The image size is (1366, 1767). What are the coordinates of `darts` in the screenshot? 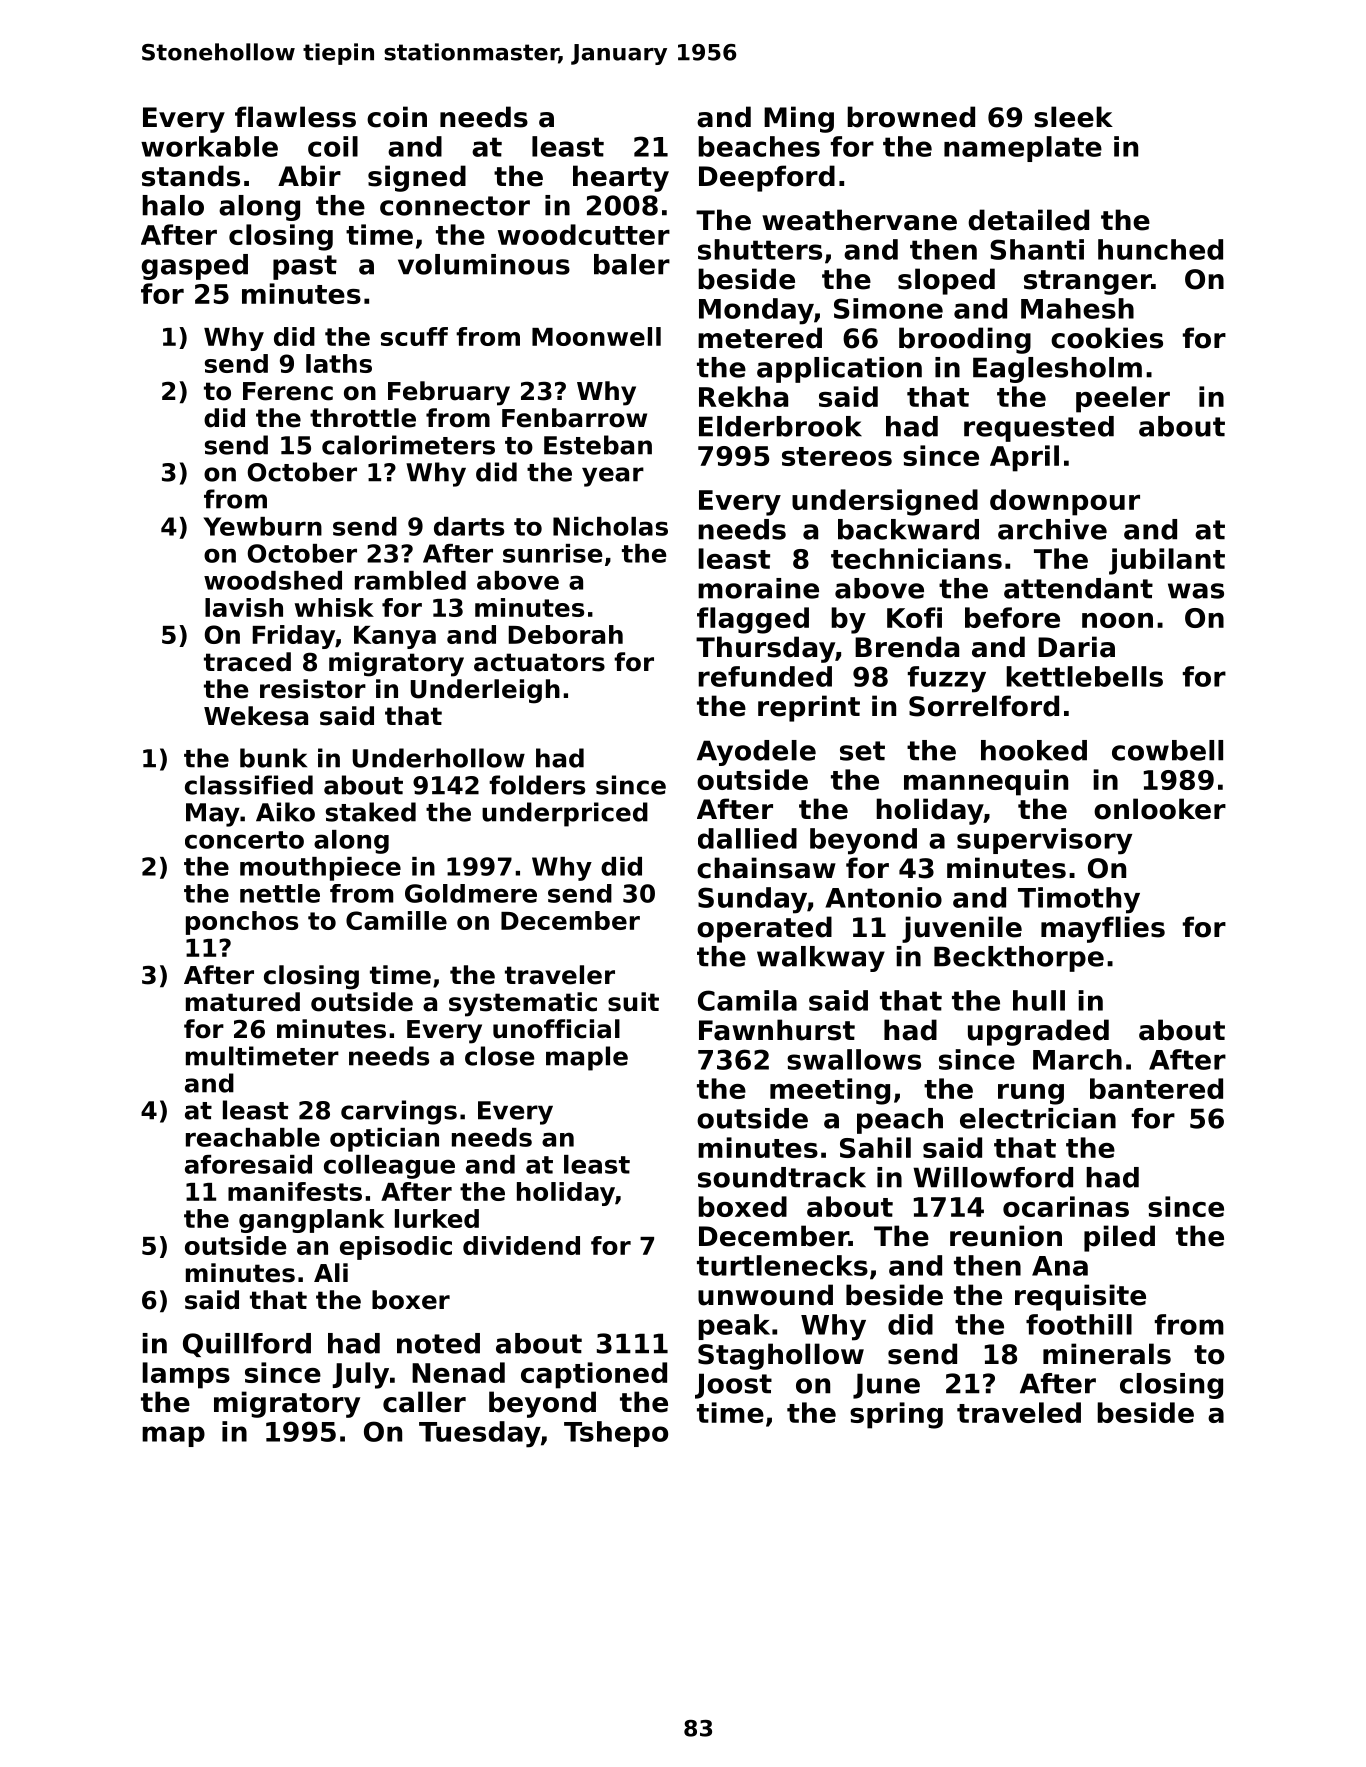 It's located at (469, 526).
